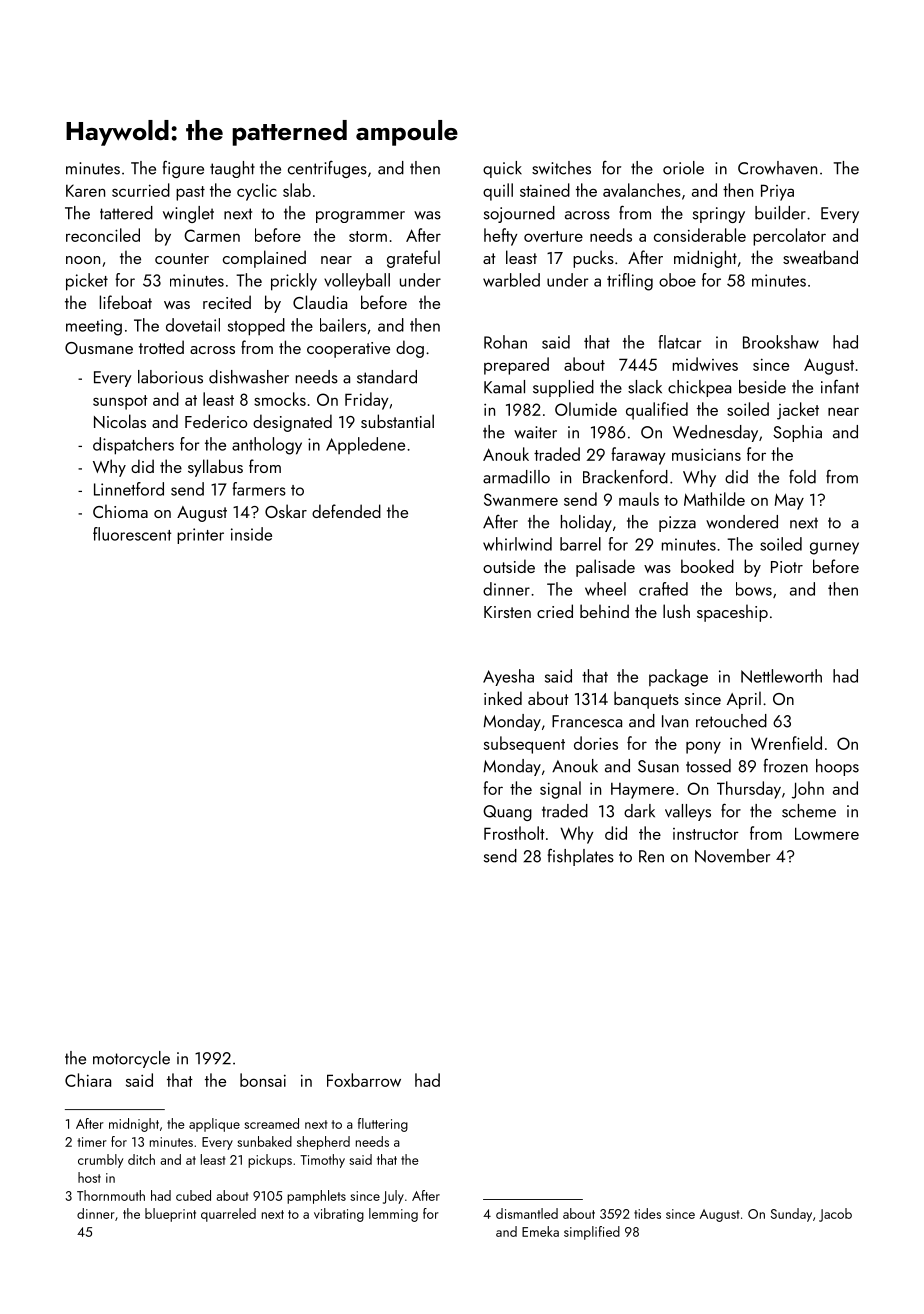 The image size is (924, 1314). Describe the element at coordinates (678, 678) in the document. I see `package` at that location.
